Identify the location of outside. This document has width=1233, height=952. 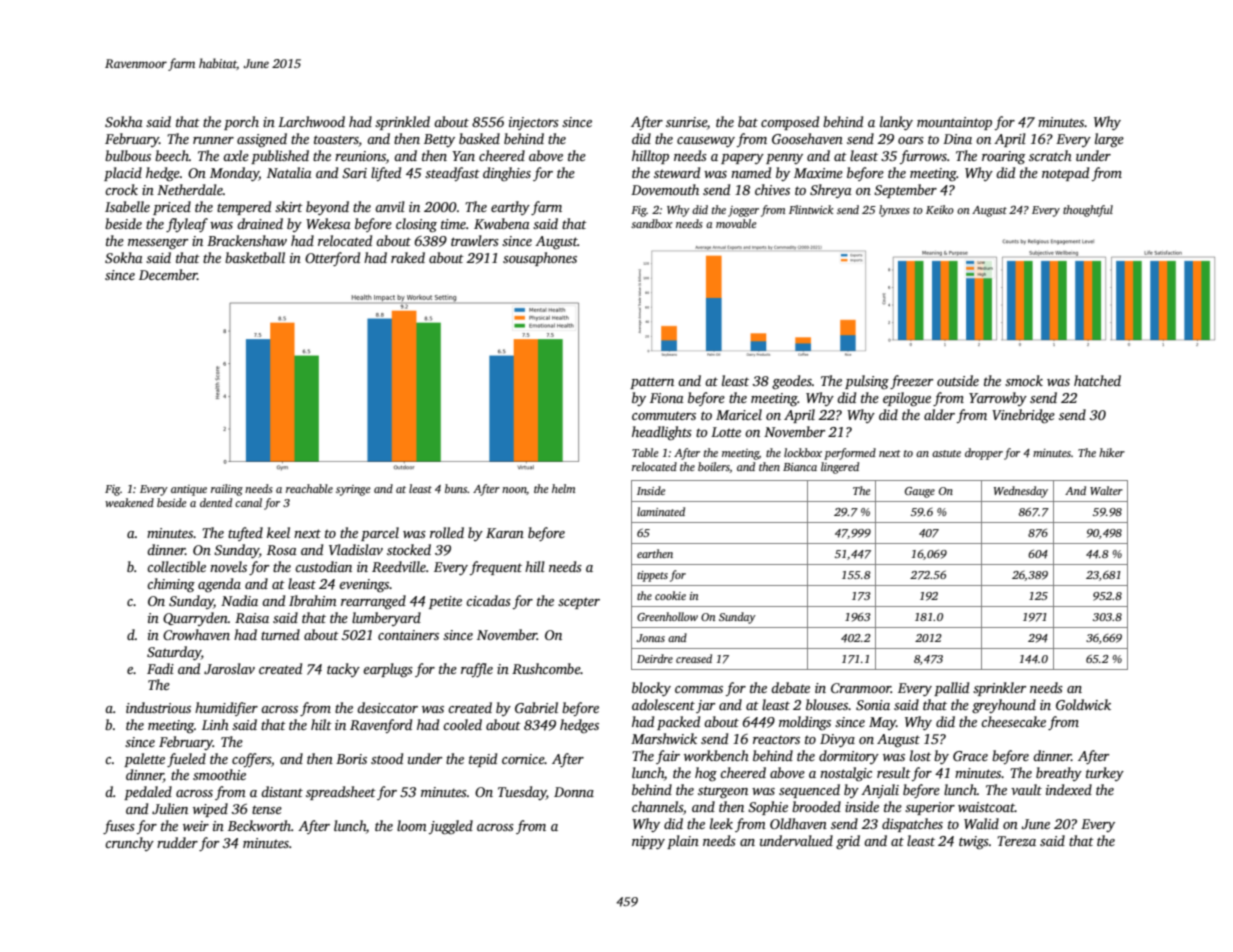
(958, 380).
